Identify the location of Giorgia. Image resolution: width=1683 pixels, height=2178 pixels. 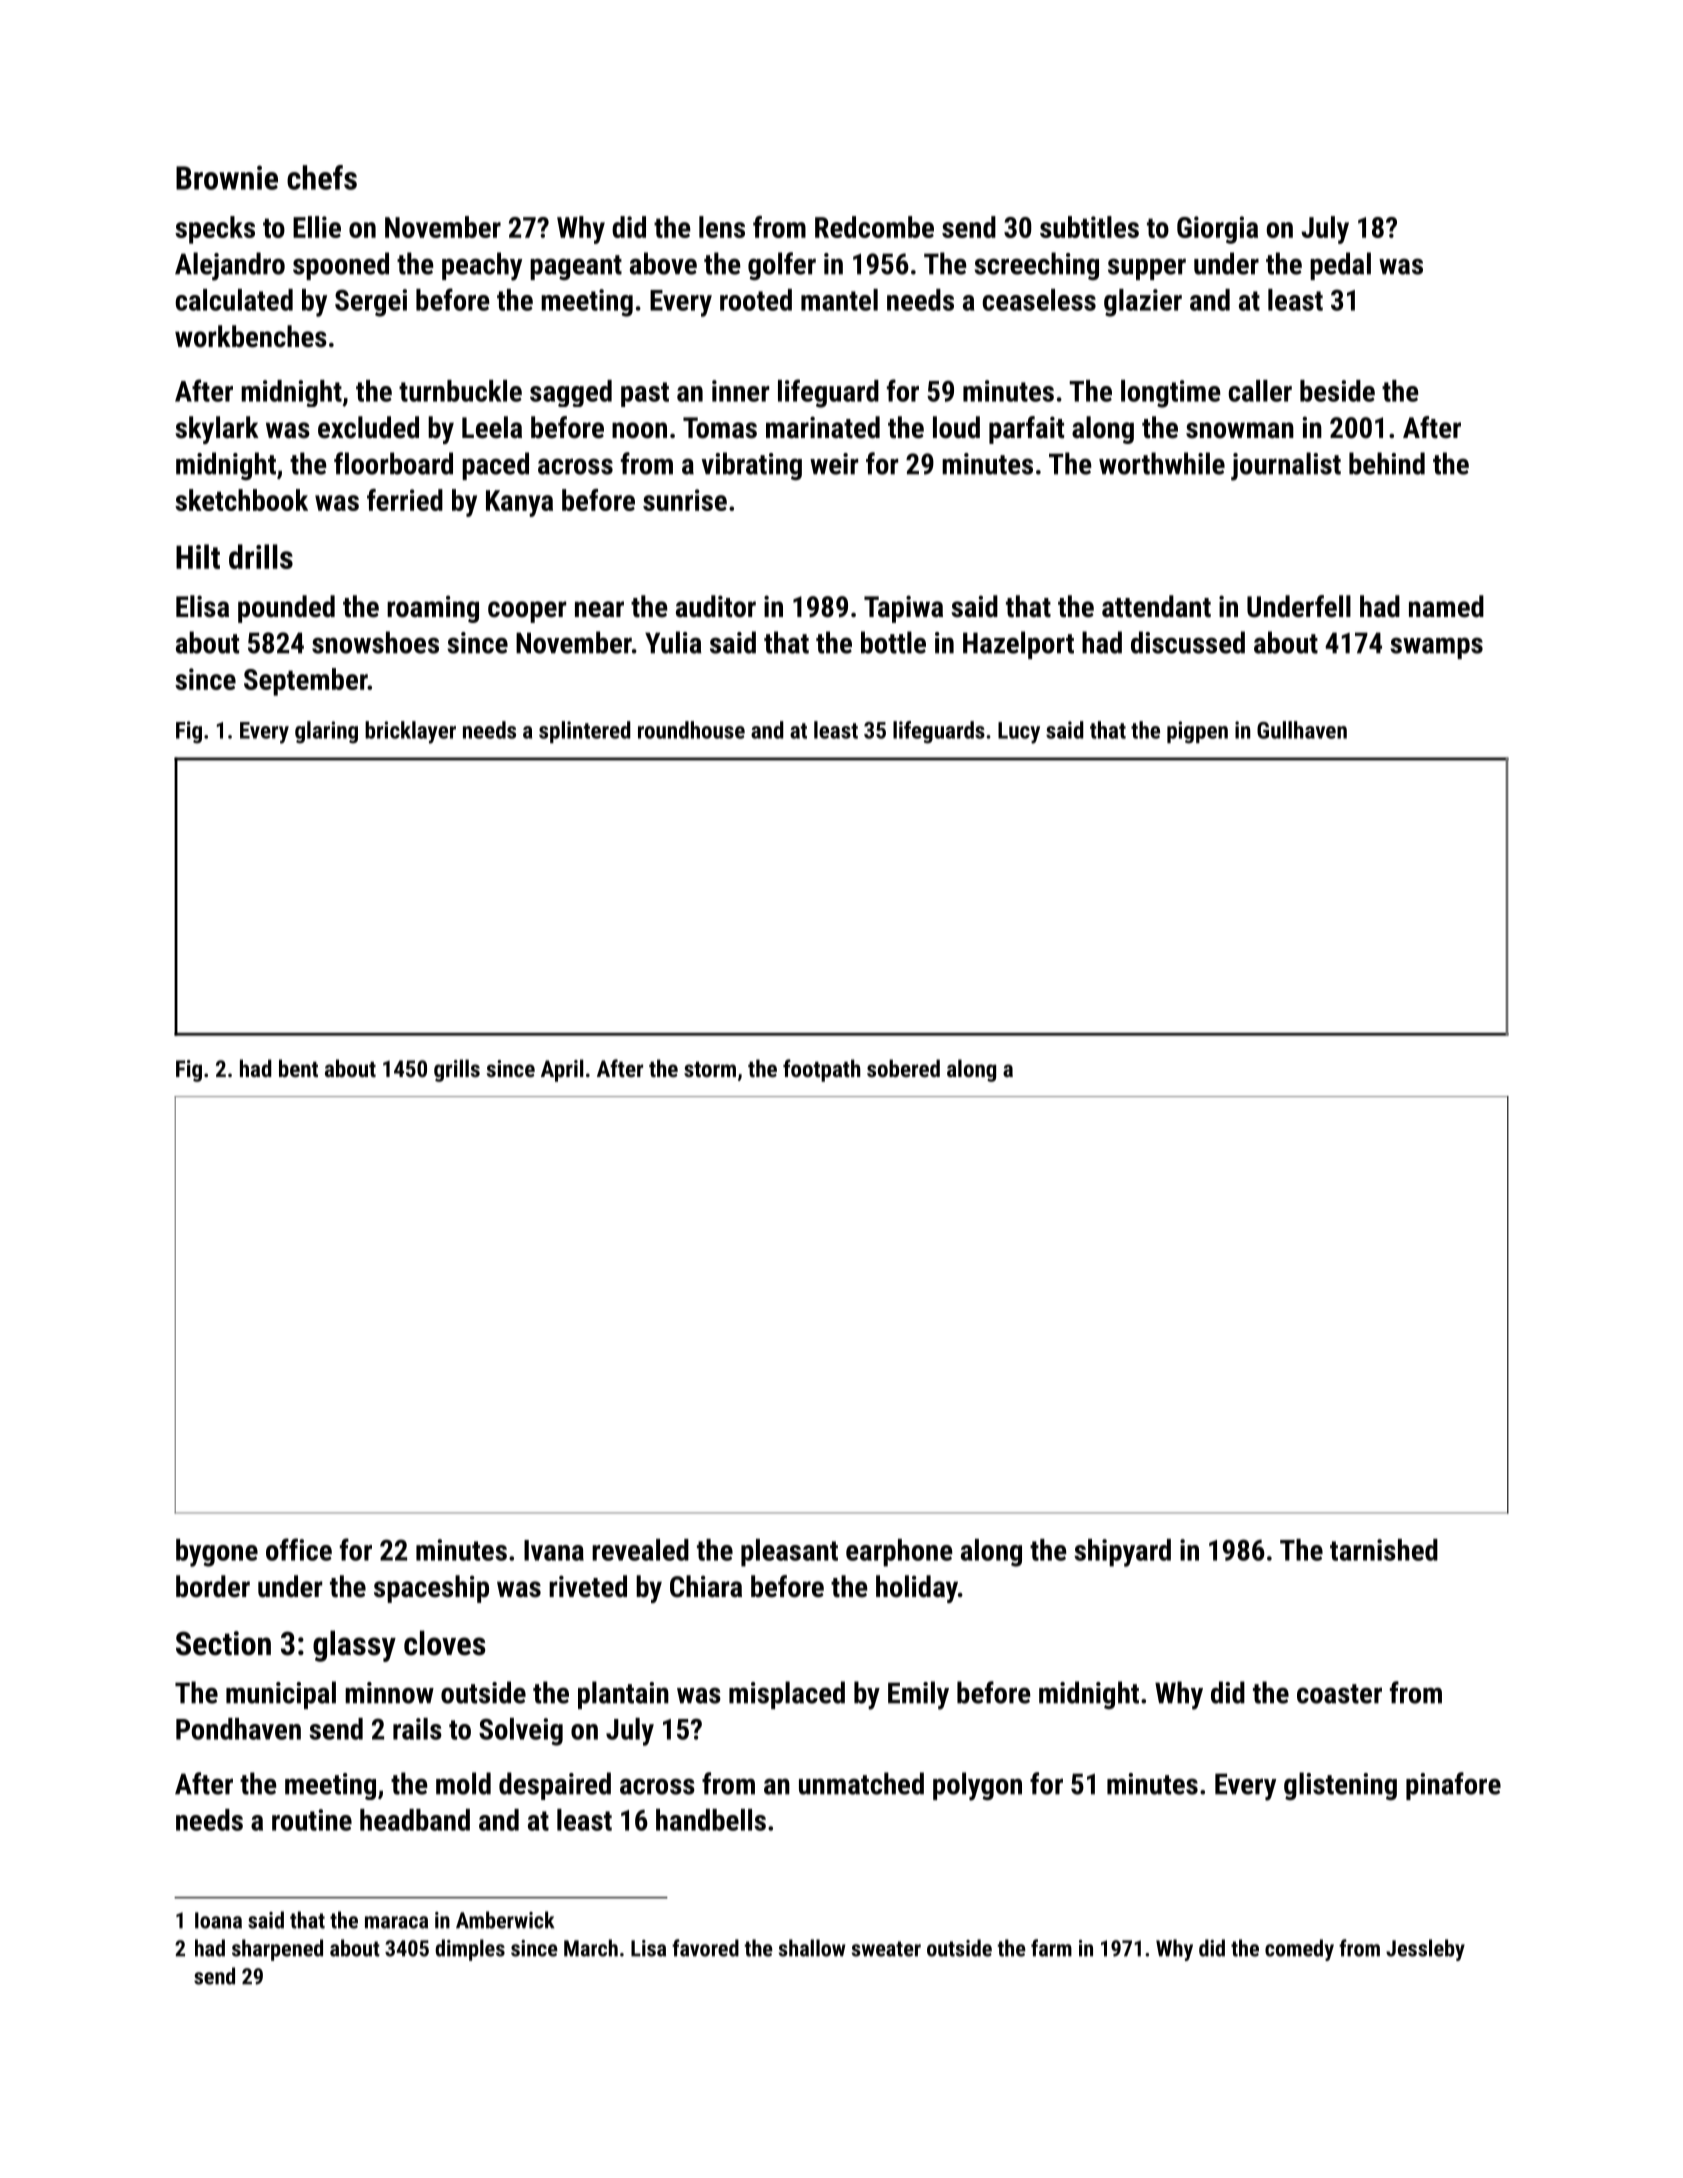
(1217, 230).
